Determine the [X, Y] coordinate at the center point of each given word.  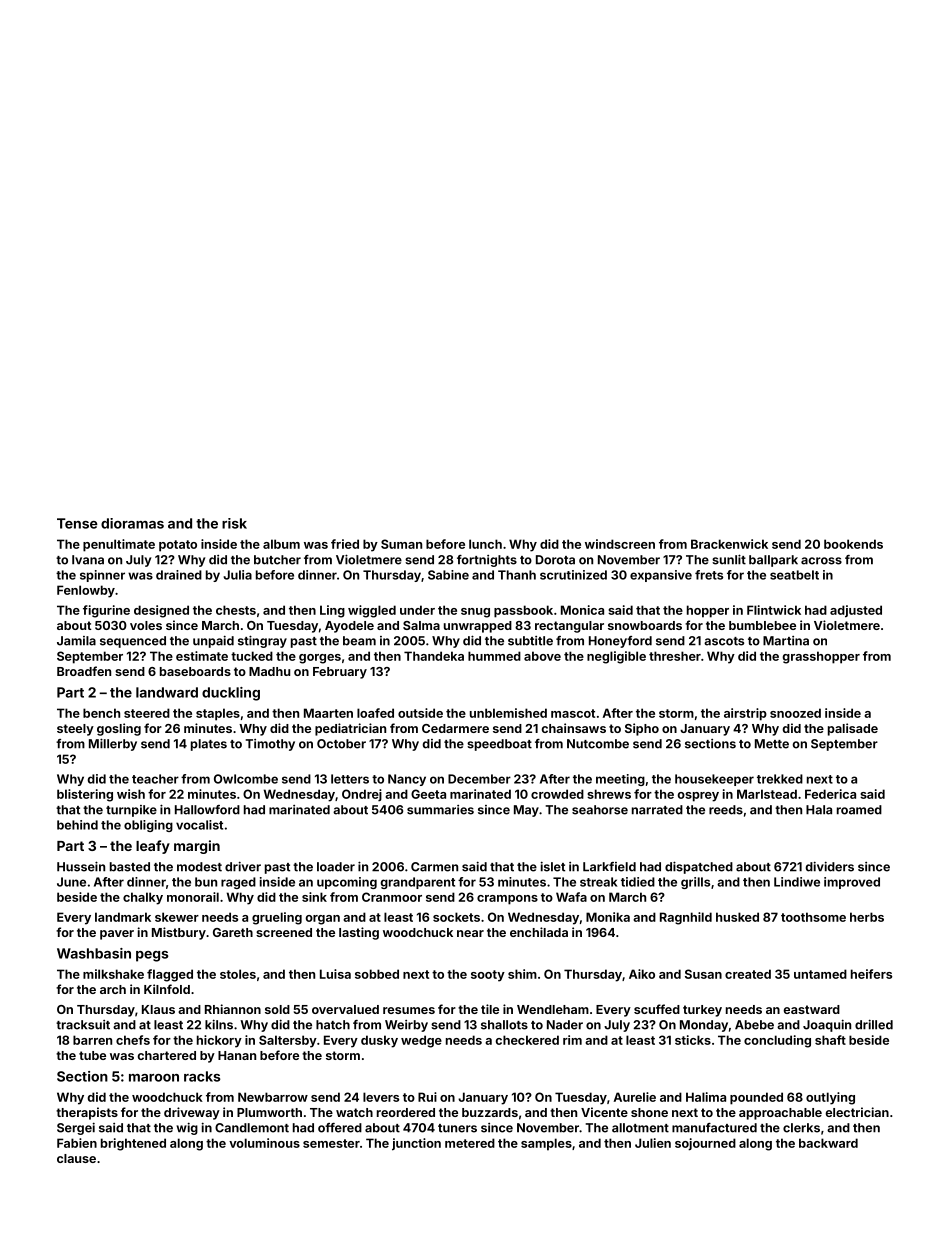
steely [75, 730]
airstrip [745, 714]
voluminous [264, 1143]
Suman [401, 544]
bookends [853, 544]
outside [420, 713]
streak [598, 882]
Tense [77, 523]
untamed [820, 974]
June [71, 882]
